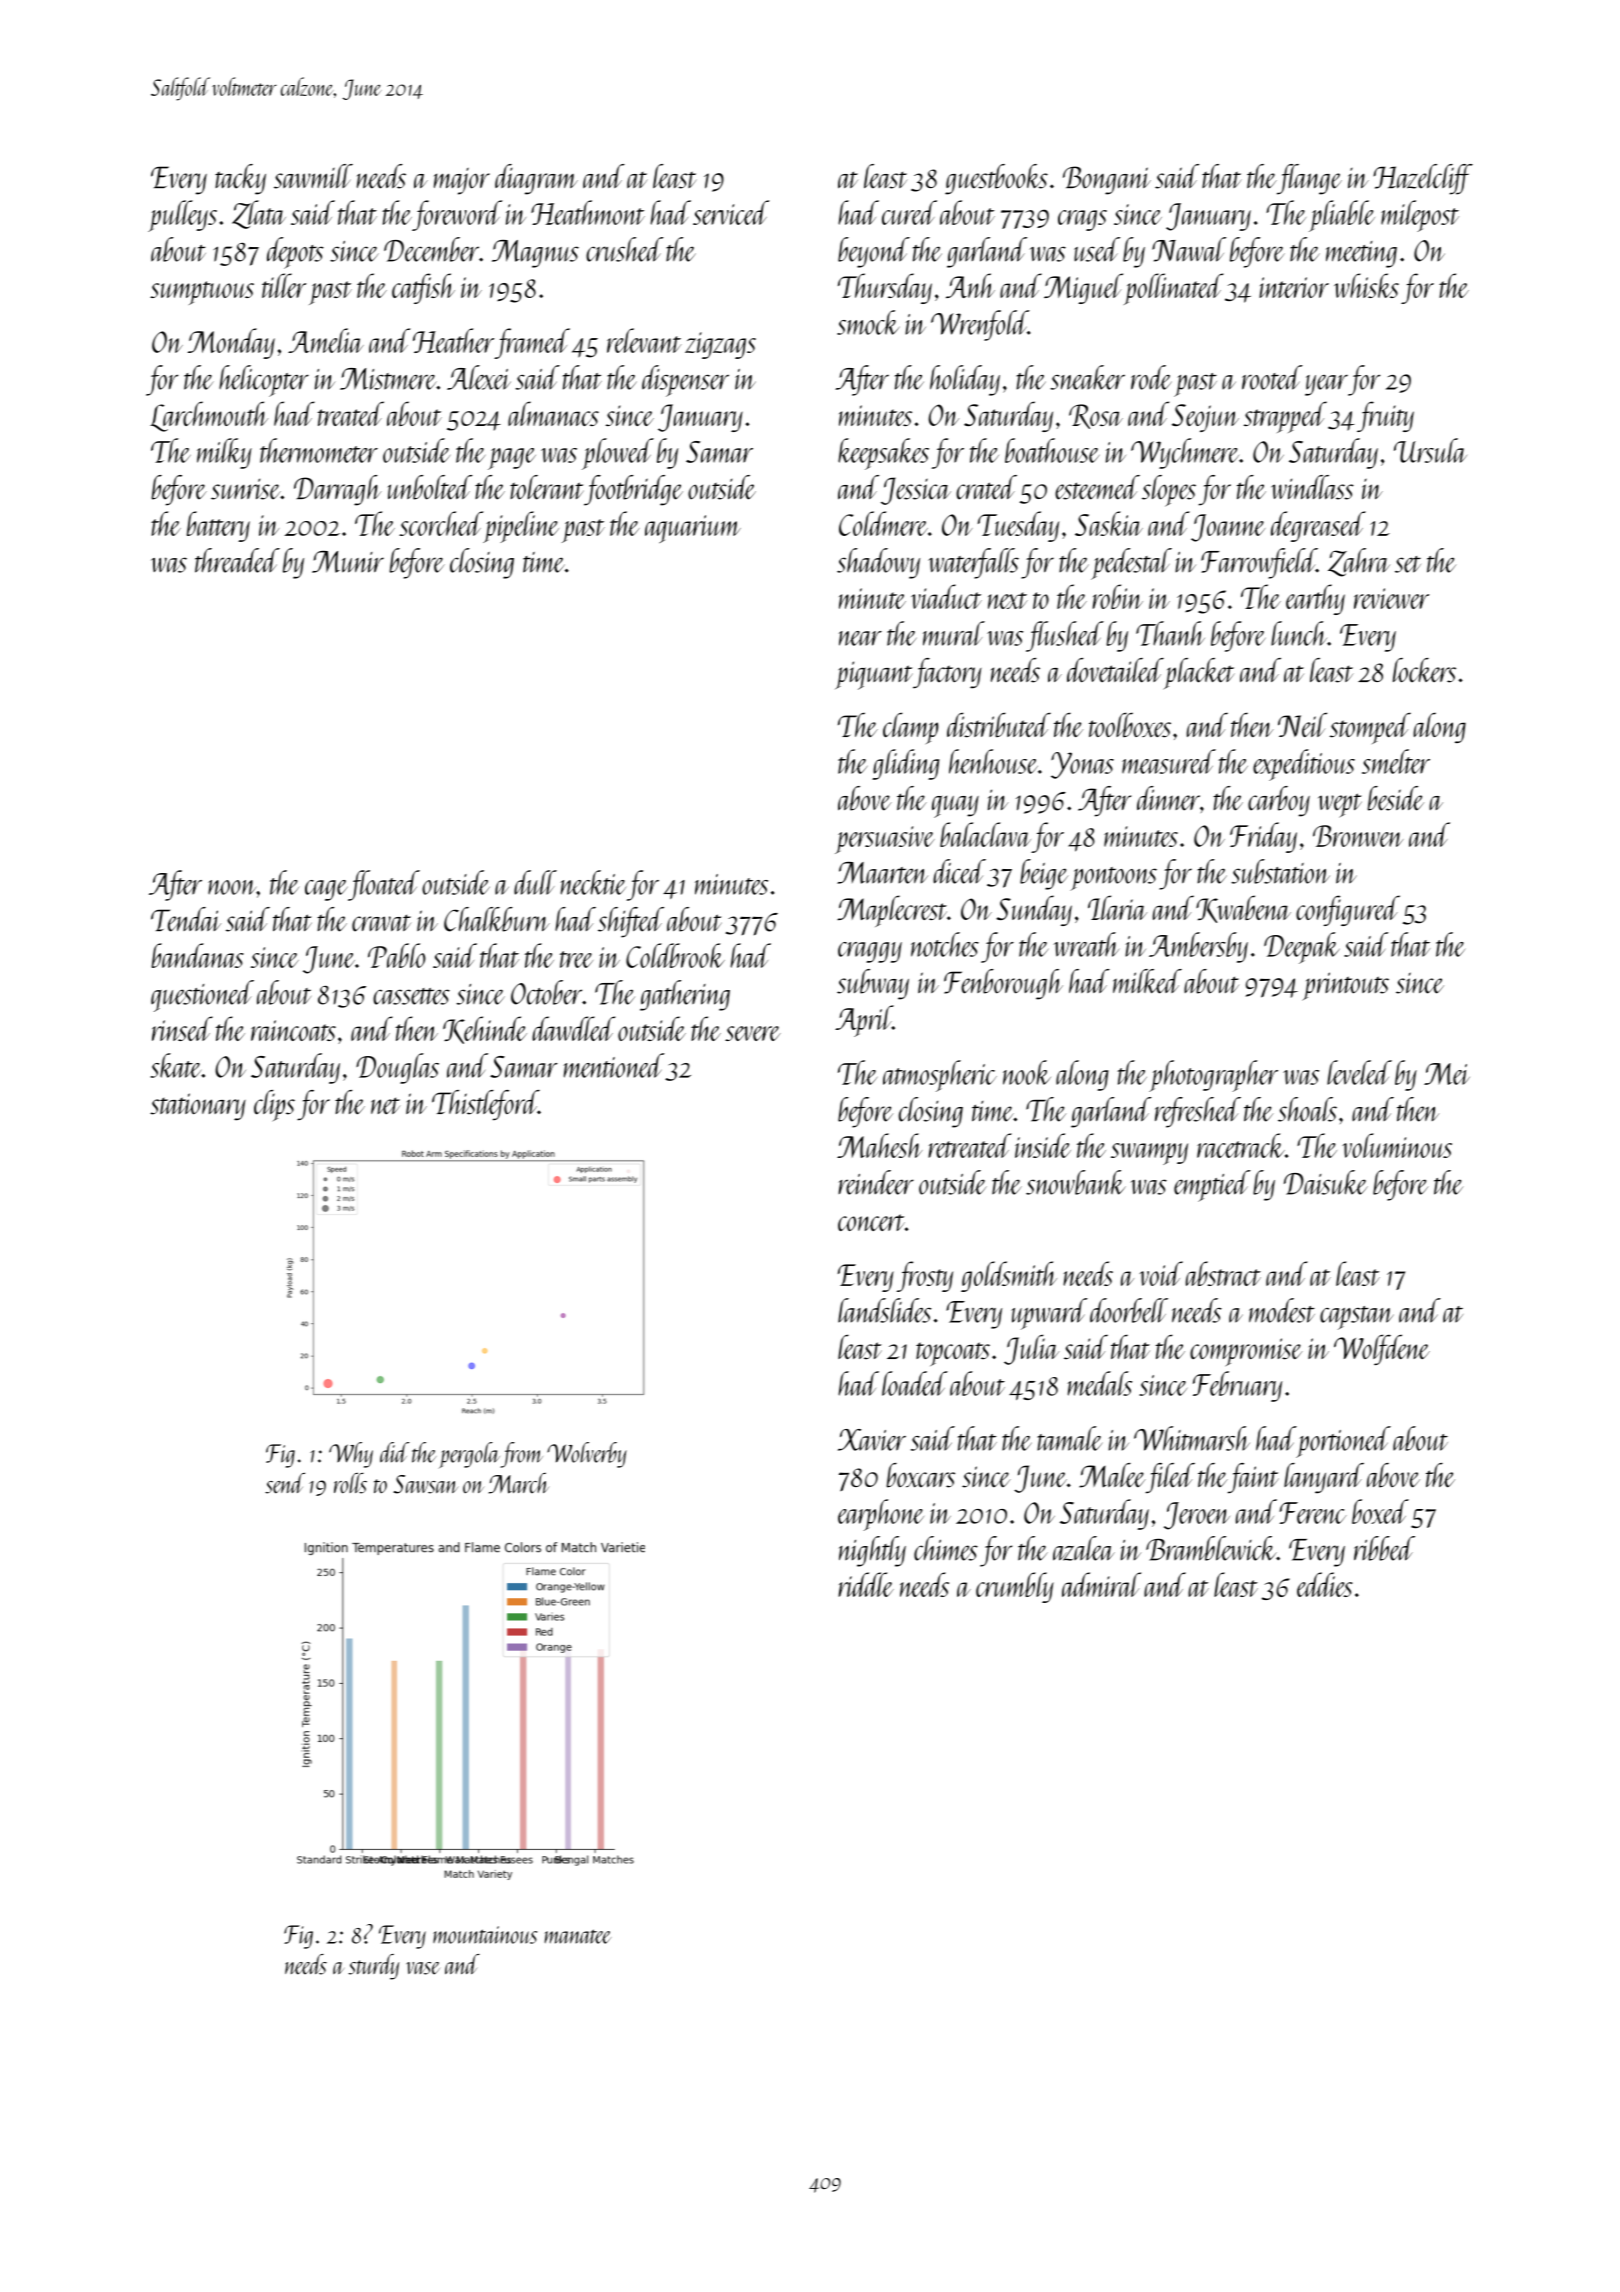 Image resolution: width=1620 pixels, height=2292 pixels. I want to click on guestbooks, so click(996, 179).
